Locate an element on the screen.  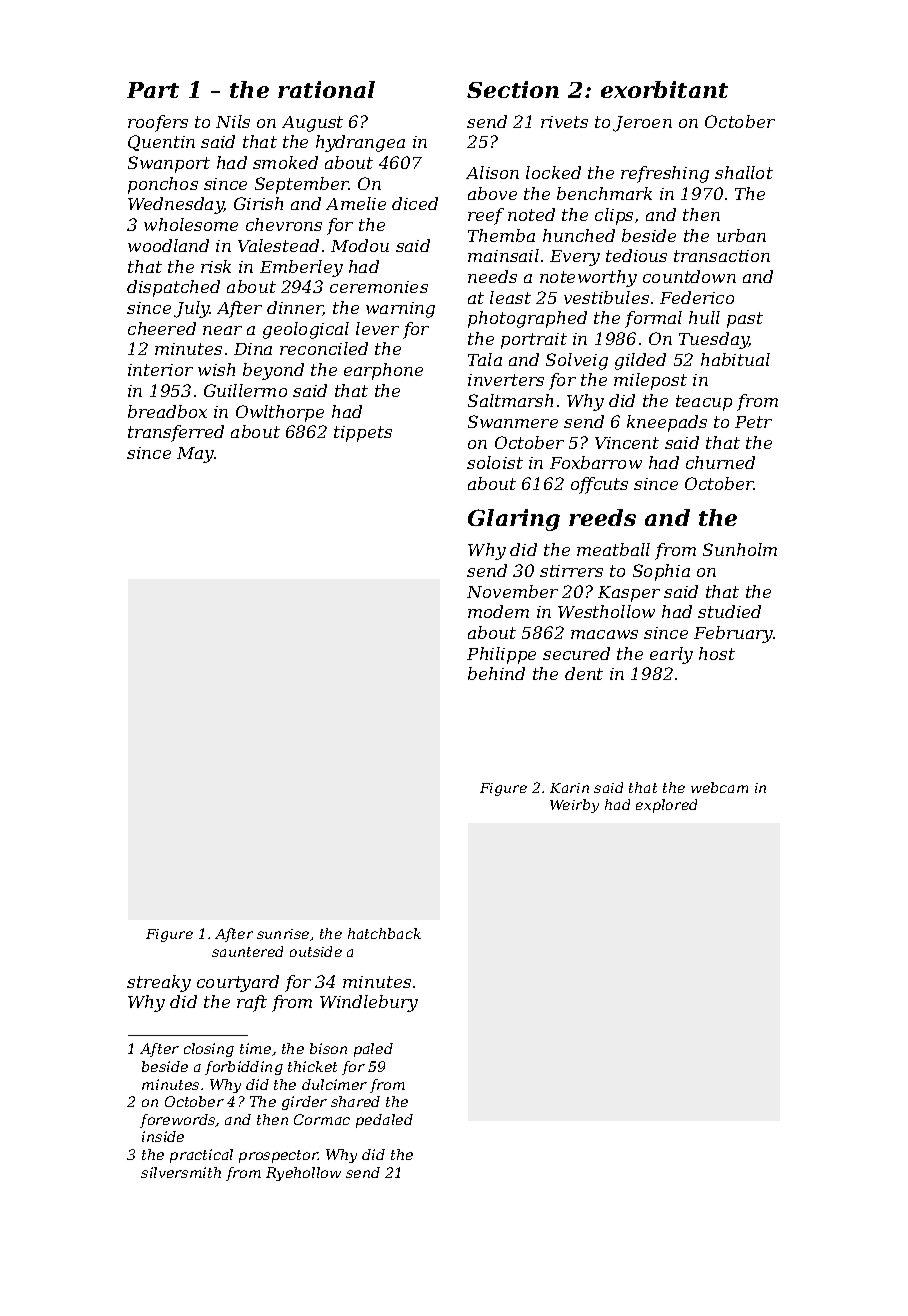
countdown is located at coordinates (689, 276).
